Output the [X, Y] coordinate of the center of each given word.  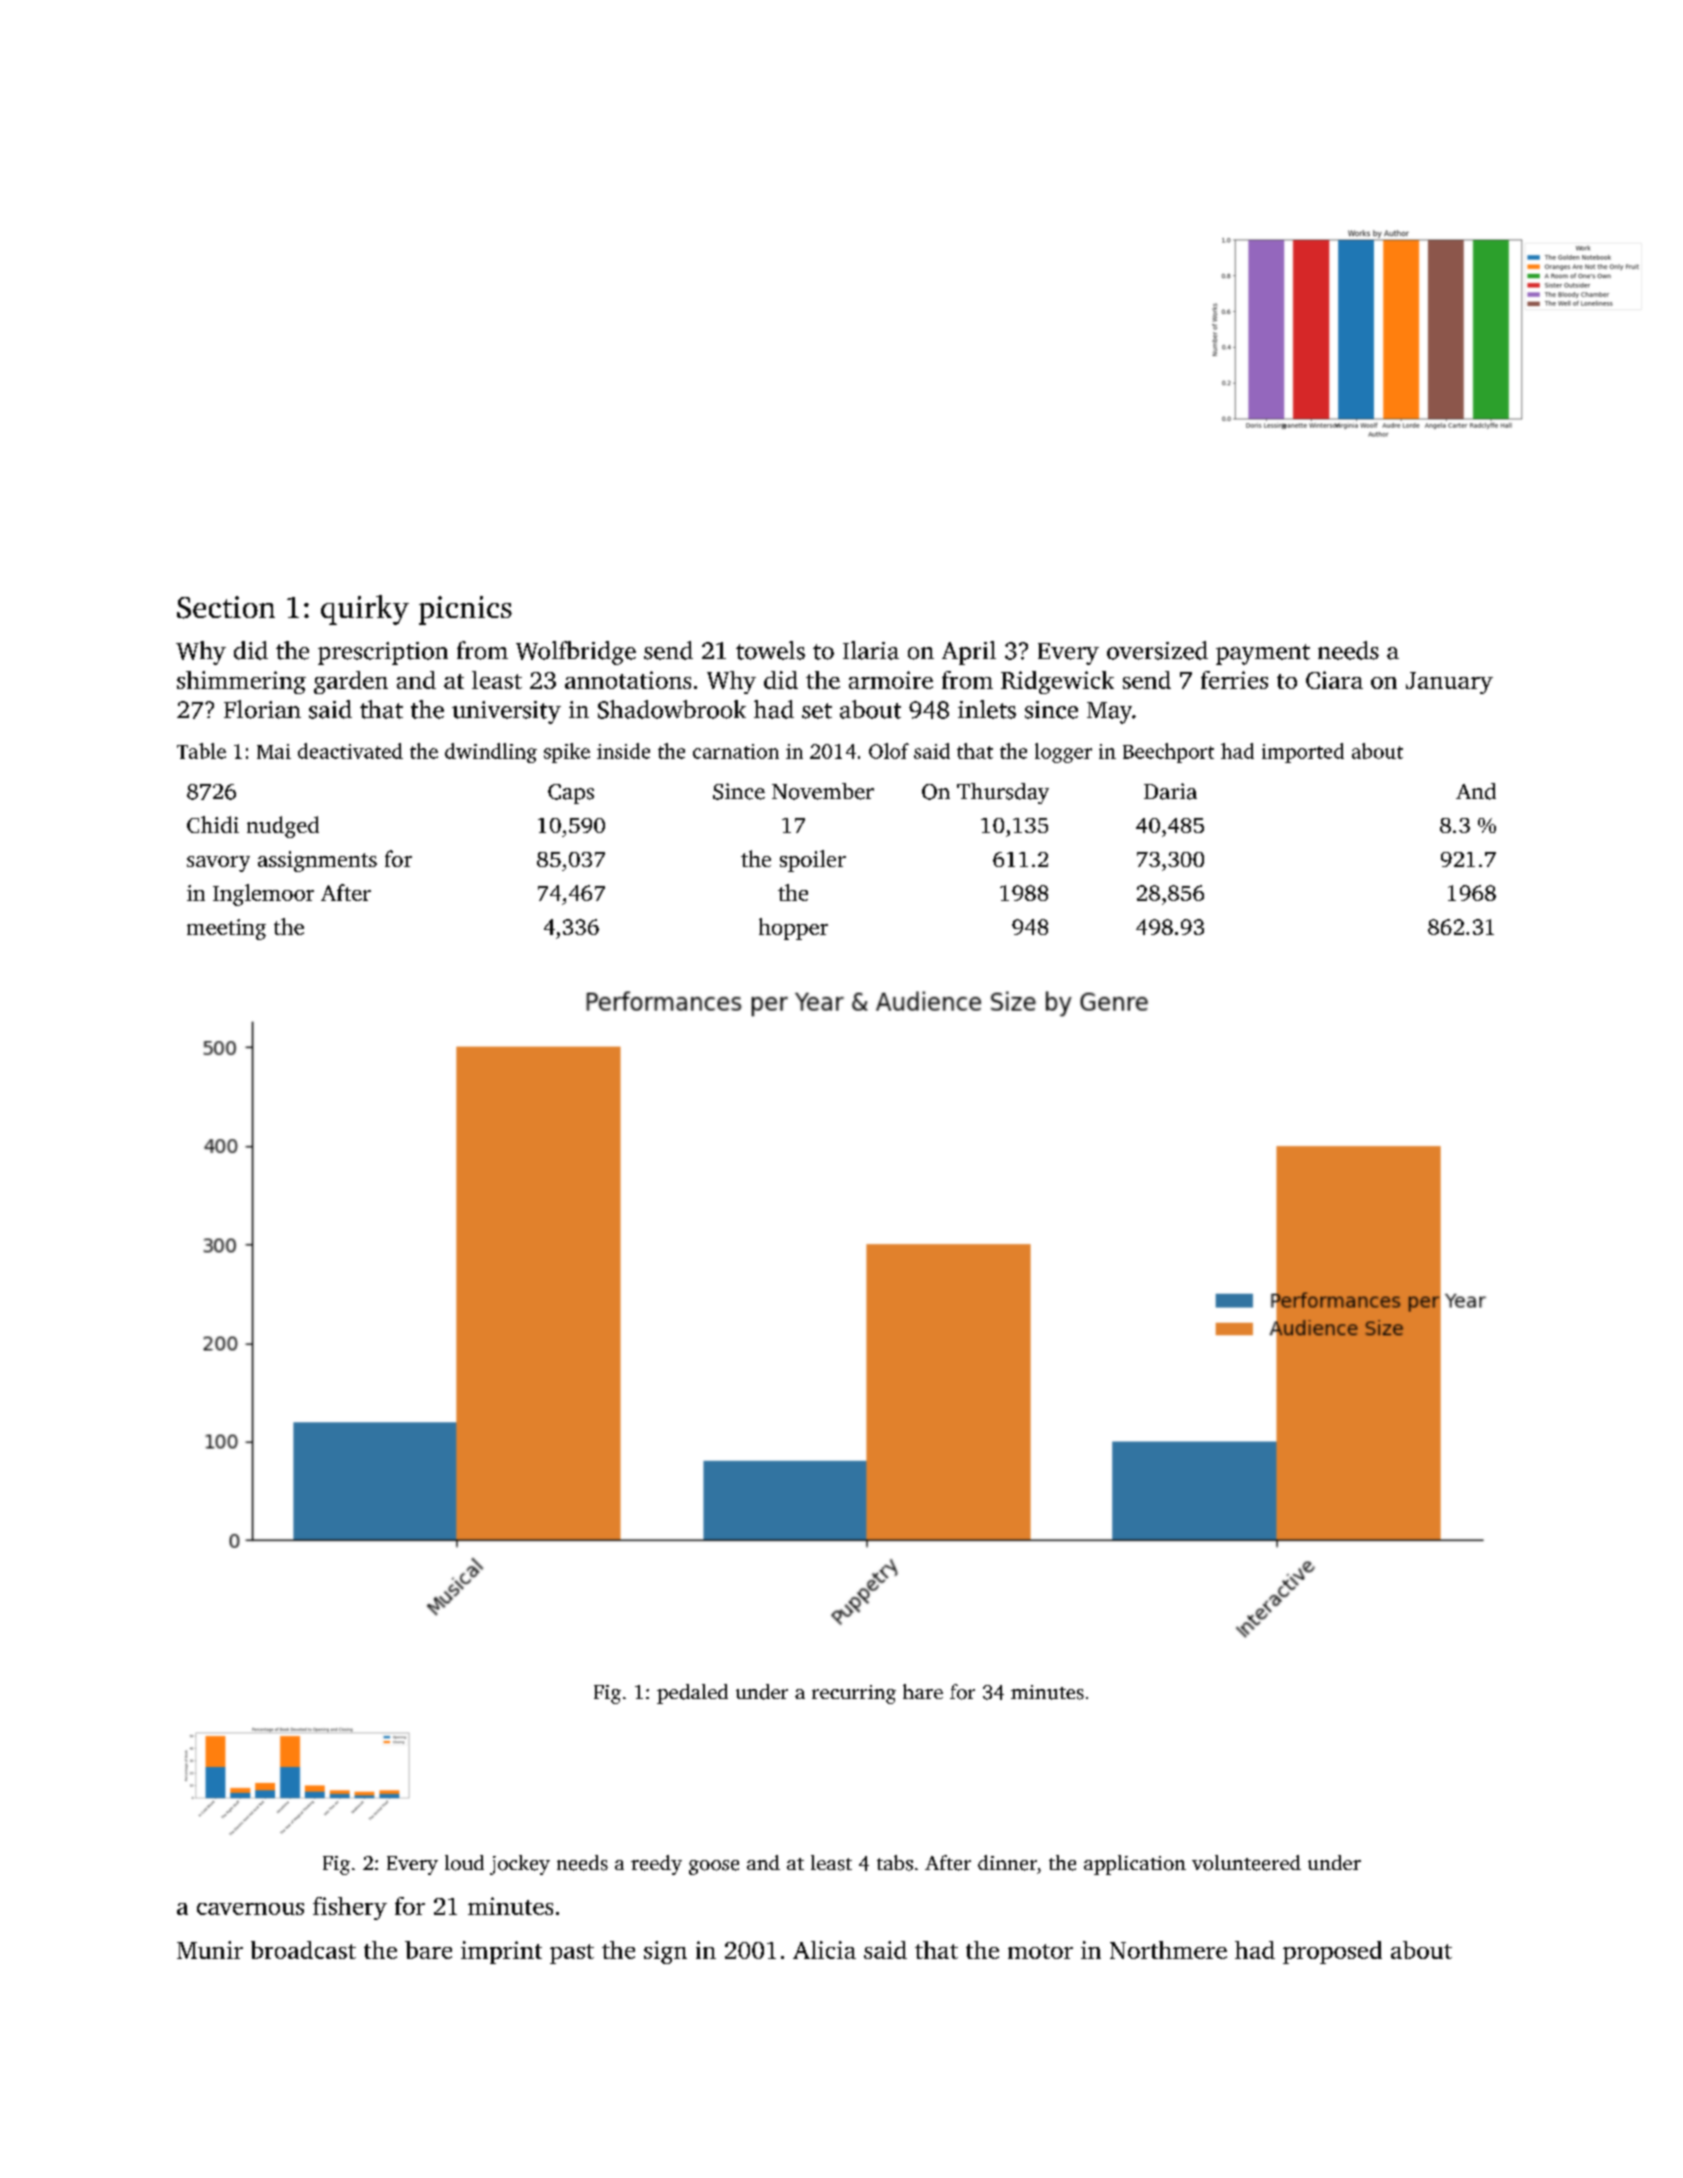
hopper [793, 929]
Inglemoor [263, 895]
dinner [1007, 1863]
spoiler [813, 861]
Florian [262, 709]
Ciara [1334, 680]
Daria [1170, 791]
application [1135, 1865]
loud [464, 1863]
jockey [520, 1865]
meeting [226, 929]
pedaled [692, 1694]
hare [923, 1691]
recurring [854, 1694]
